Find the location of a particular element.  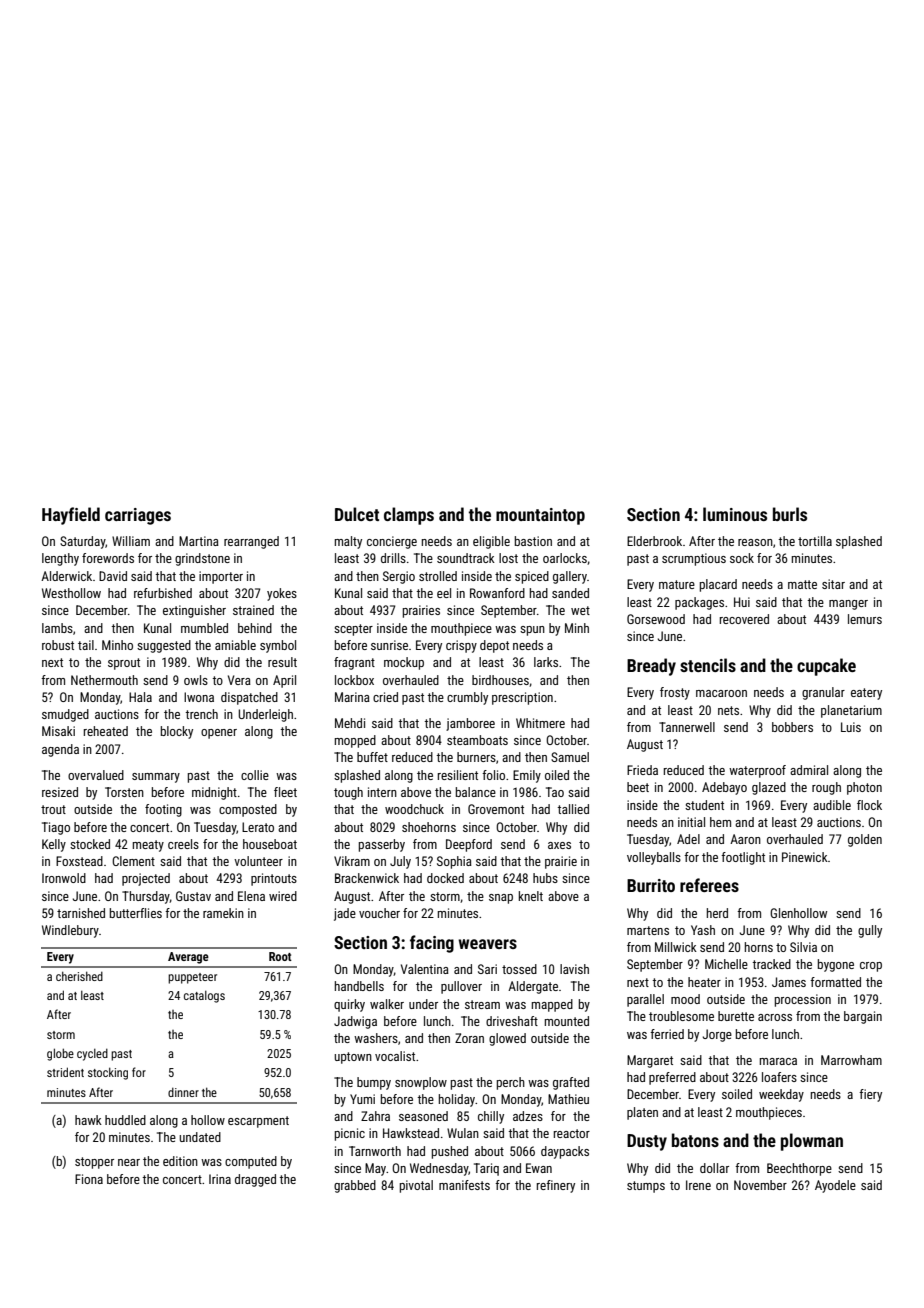

carriages is located at coordinates (138, 516).
